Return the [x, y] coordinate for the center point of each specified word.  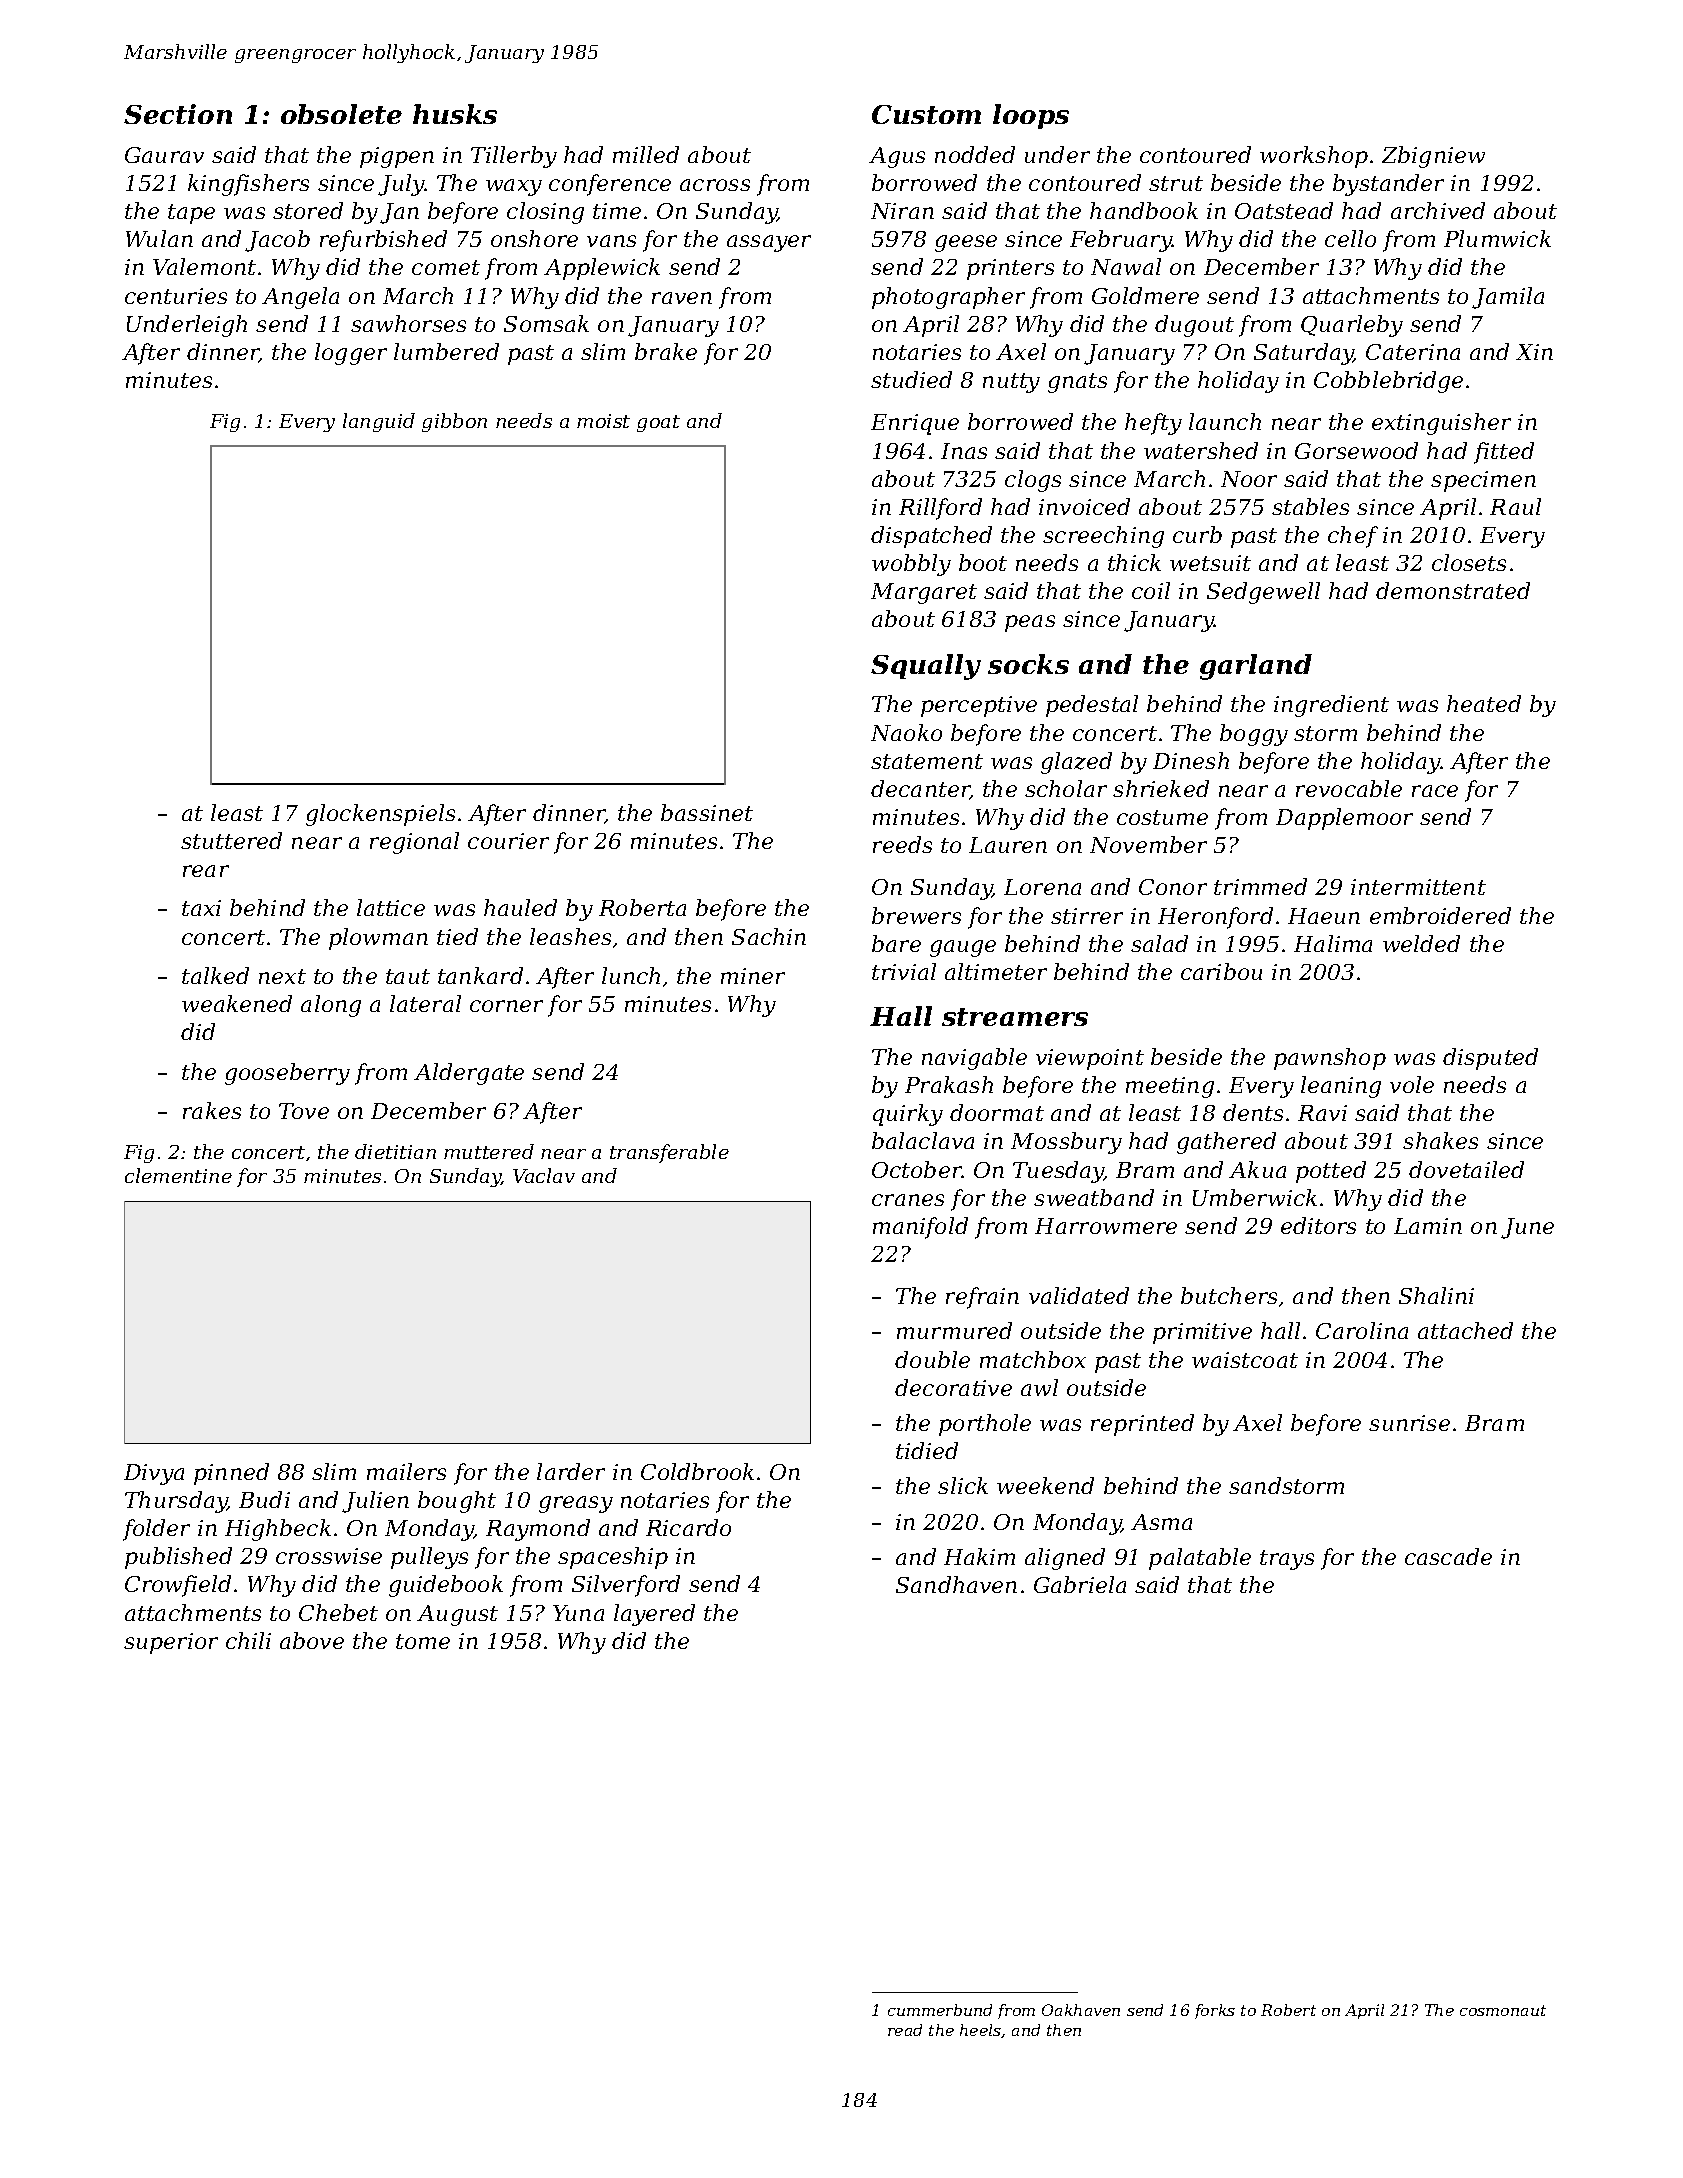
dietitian [395, 1151]
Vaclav [544, 1175]
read [905, 2030]
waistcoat [1245, 1360]
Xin [1534, 352]
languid [379, 422]
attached [1465, 1330]
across [715, 185]
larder [571, 1471]
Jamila [1508, 298]
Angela [300, 298]
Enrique [915, 424]
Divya [154, 1474]
